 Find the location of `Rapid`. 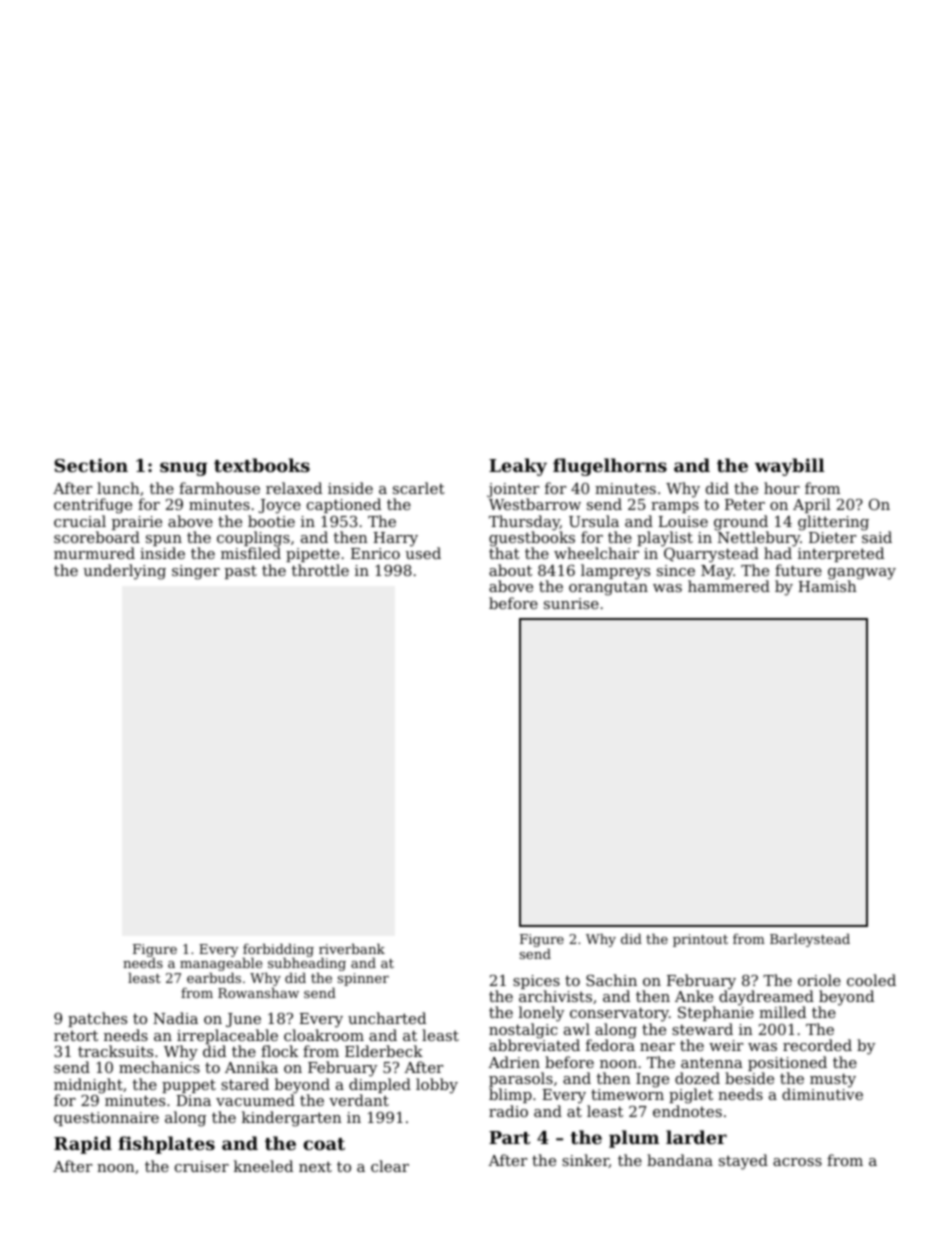

Rapid is located at coordinates (83, 1145).
